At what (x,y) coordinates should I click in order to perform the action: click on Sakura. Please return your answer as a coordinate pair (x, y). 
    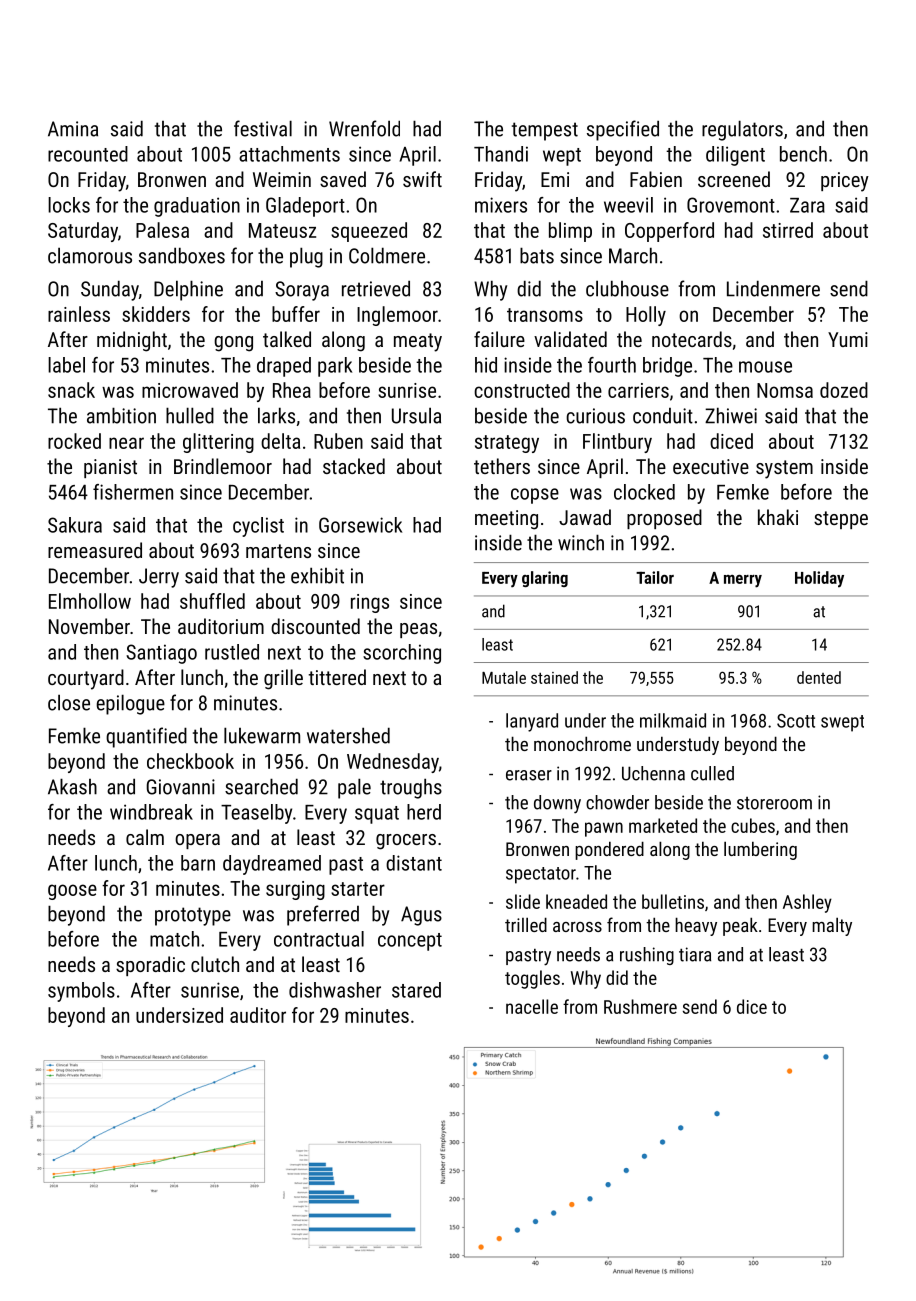
    Looking at the image, I should click on (75, 525).
